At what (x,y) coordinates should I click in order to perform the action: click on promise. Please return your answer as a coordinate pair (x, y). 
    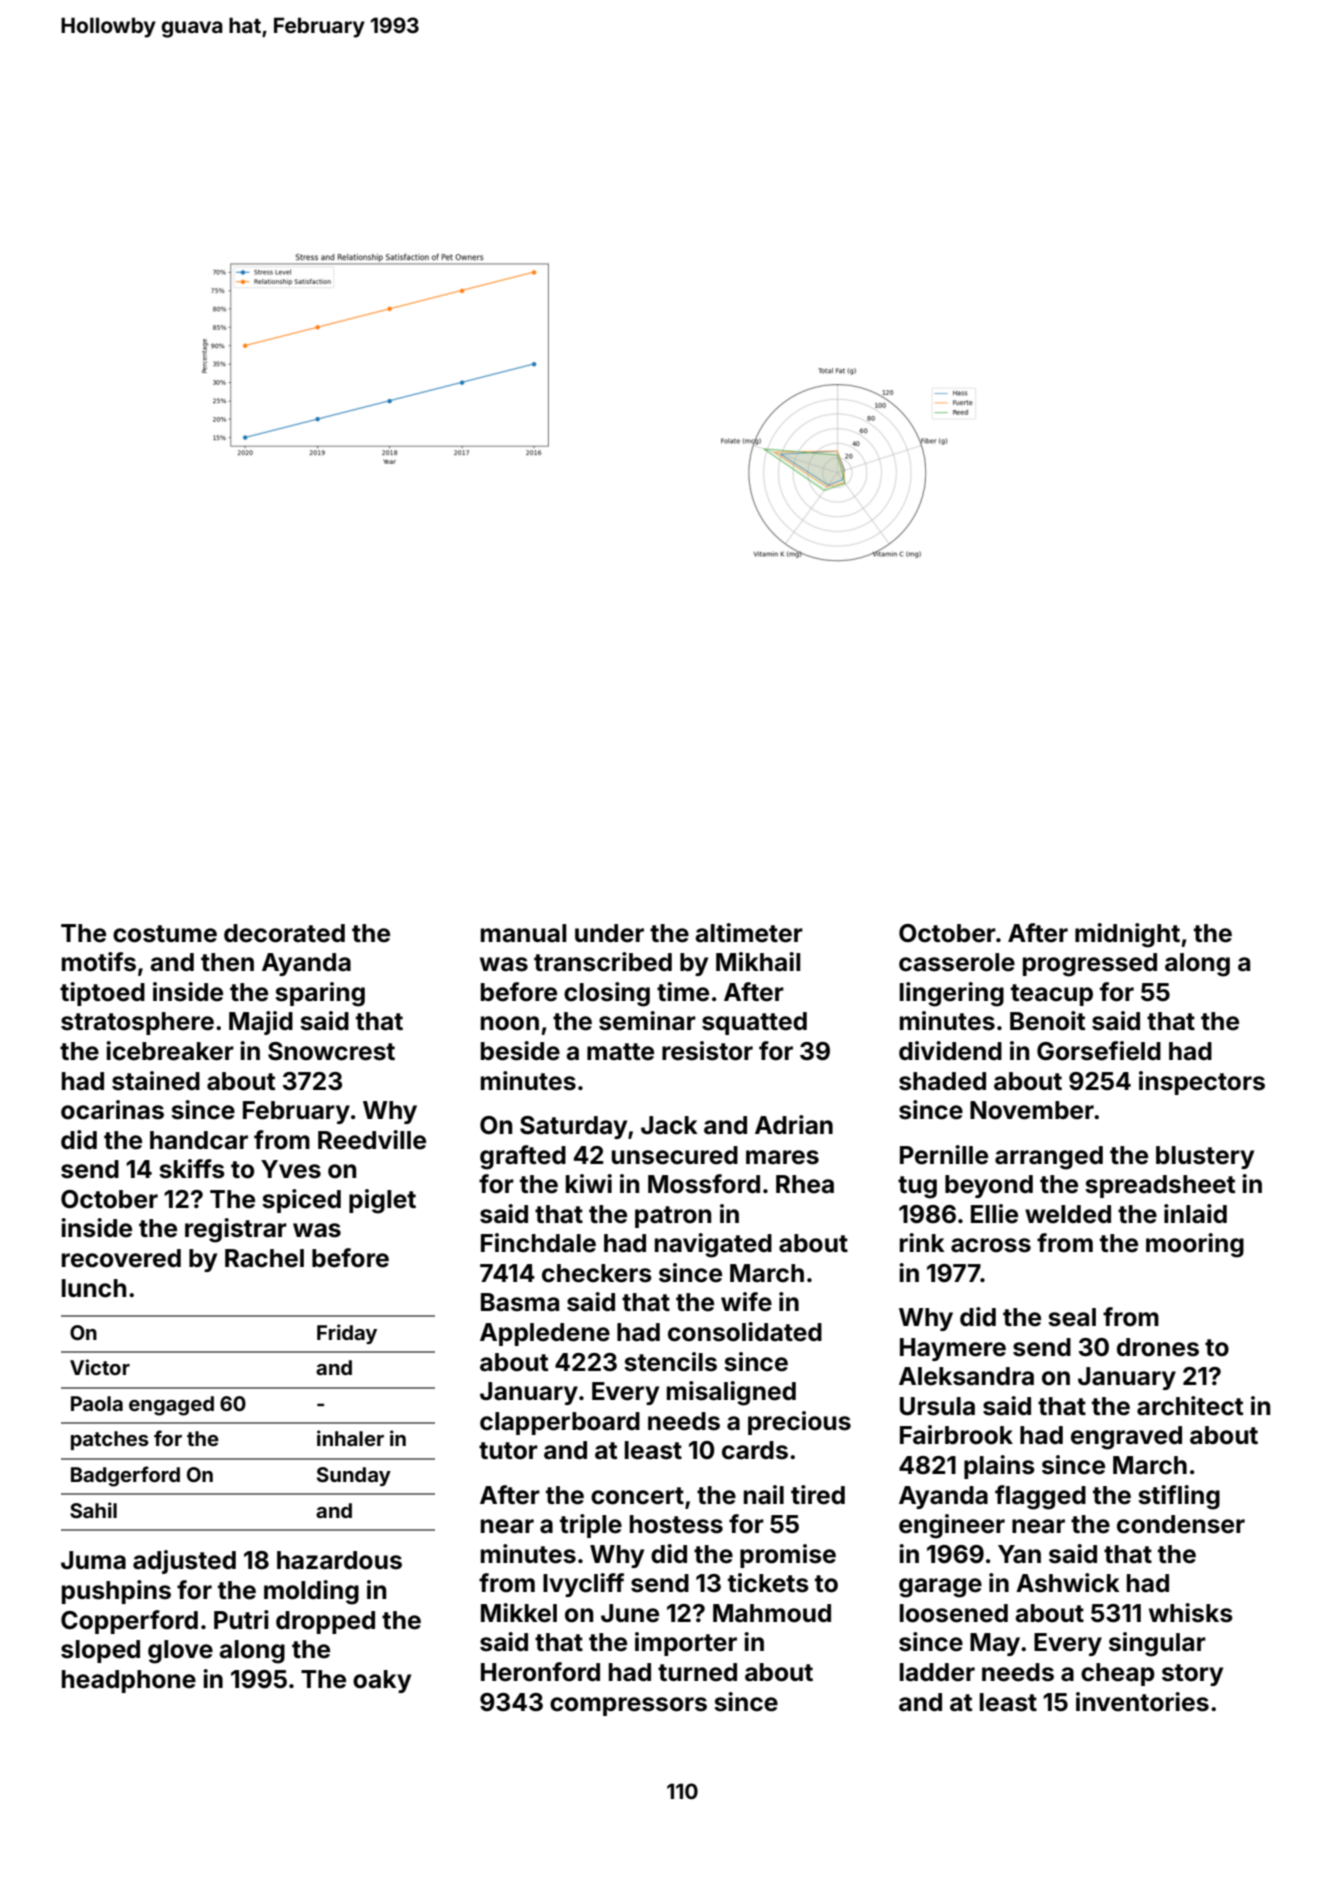
    Looking at the image, I should click on (788, 1556).
